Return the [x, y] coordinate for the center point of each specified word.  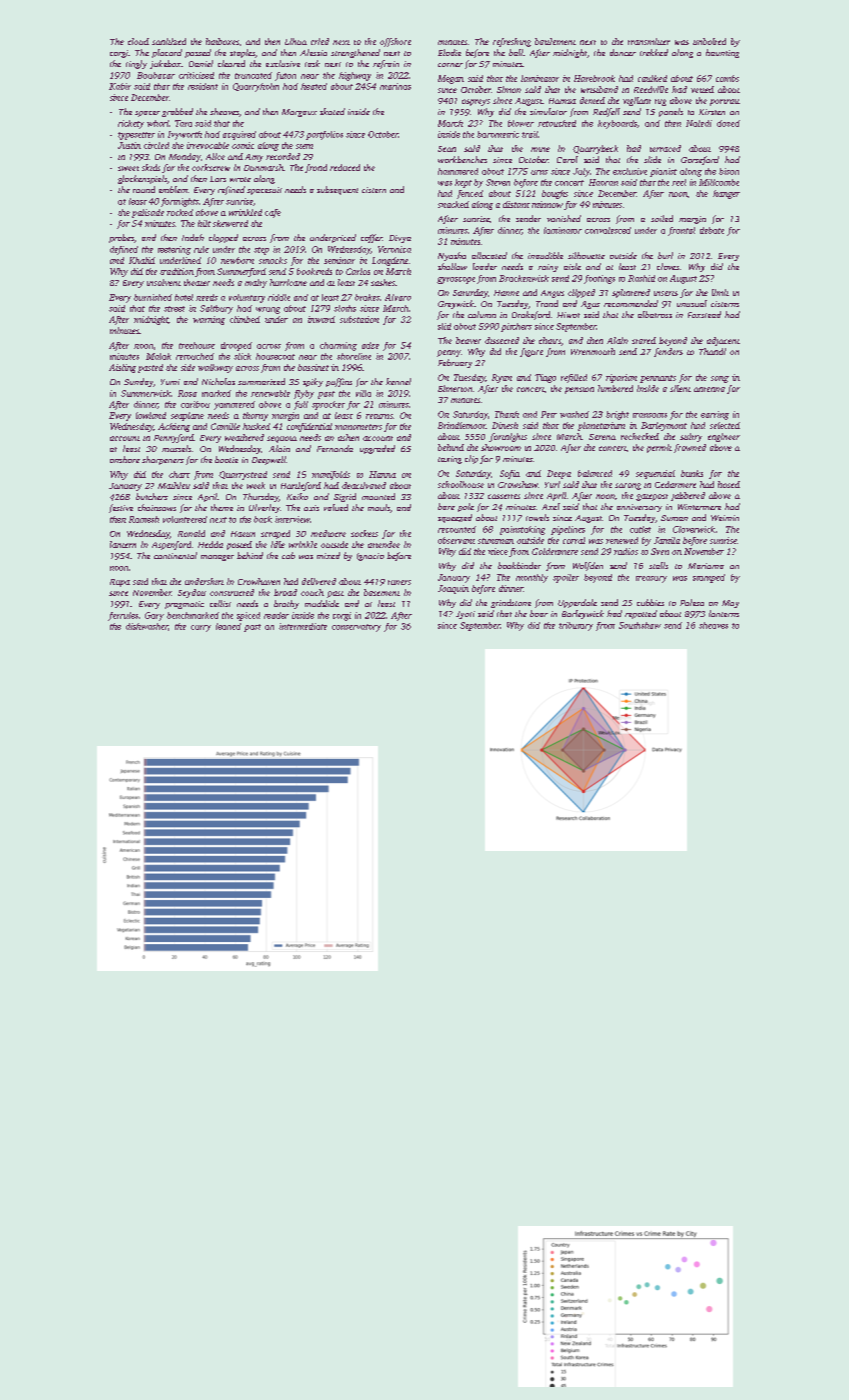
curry [201, 628]
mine [540, 149]
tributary [576, 626]
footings [599, 279]
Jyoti [465, 615]
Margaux [299, 113]
